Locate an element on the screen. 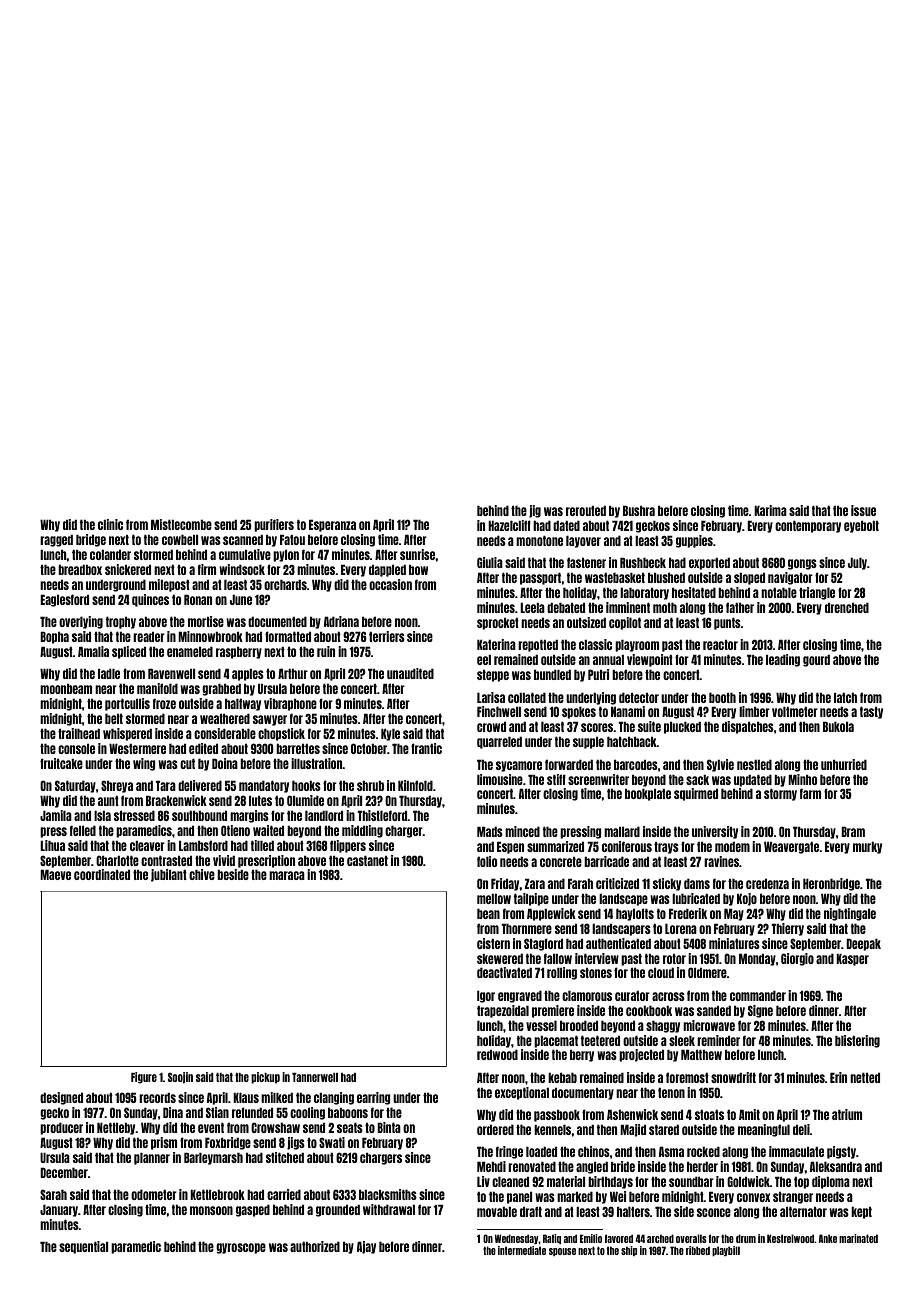 The width and height of the screenshot is (924, 1308). Figure is located at coordinates (144, 1078).
